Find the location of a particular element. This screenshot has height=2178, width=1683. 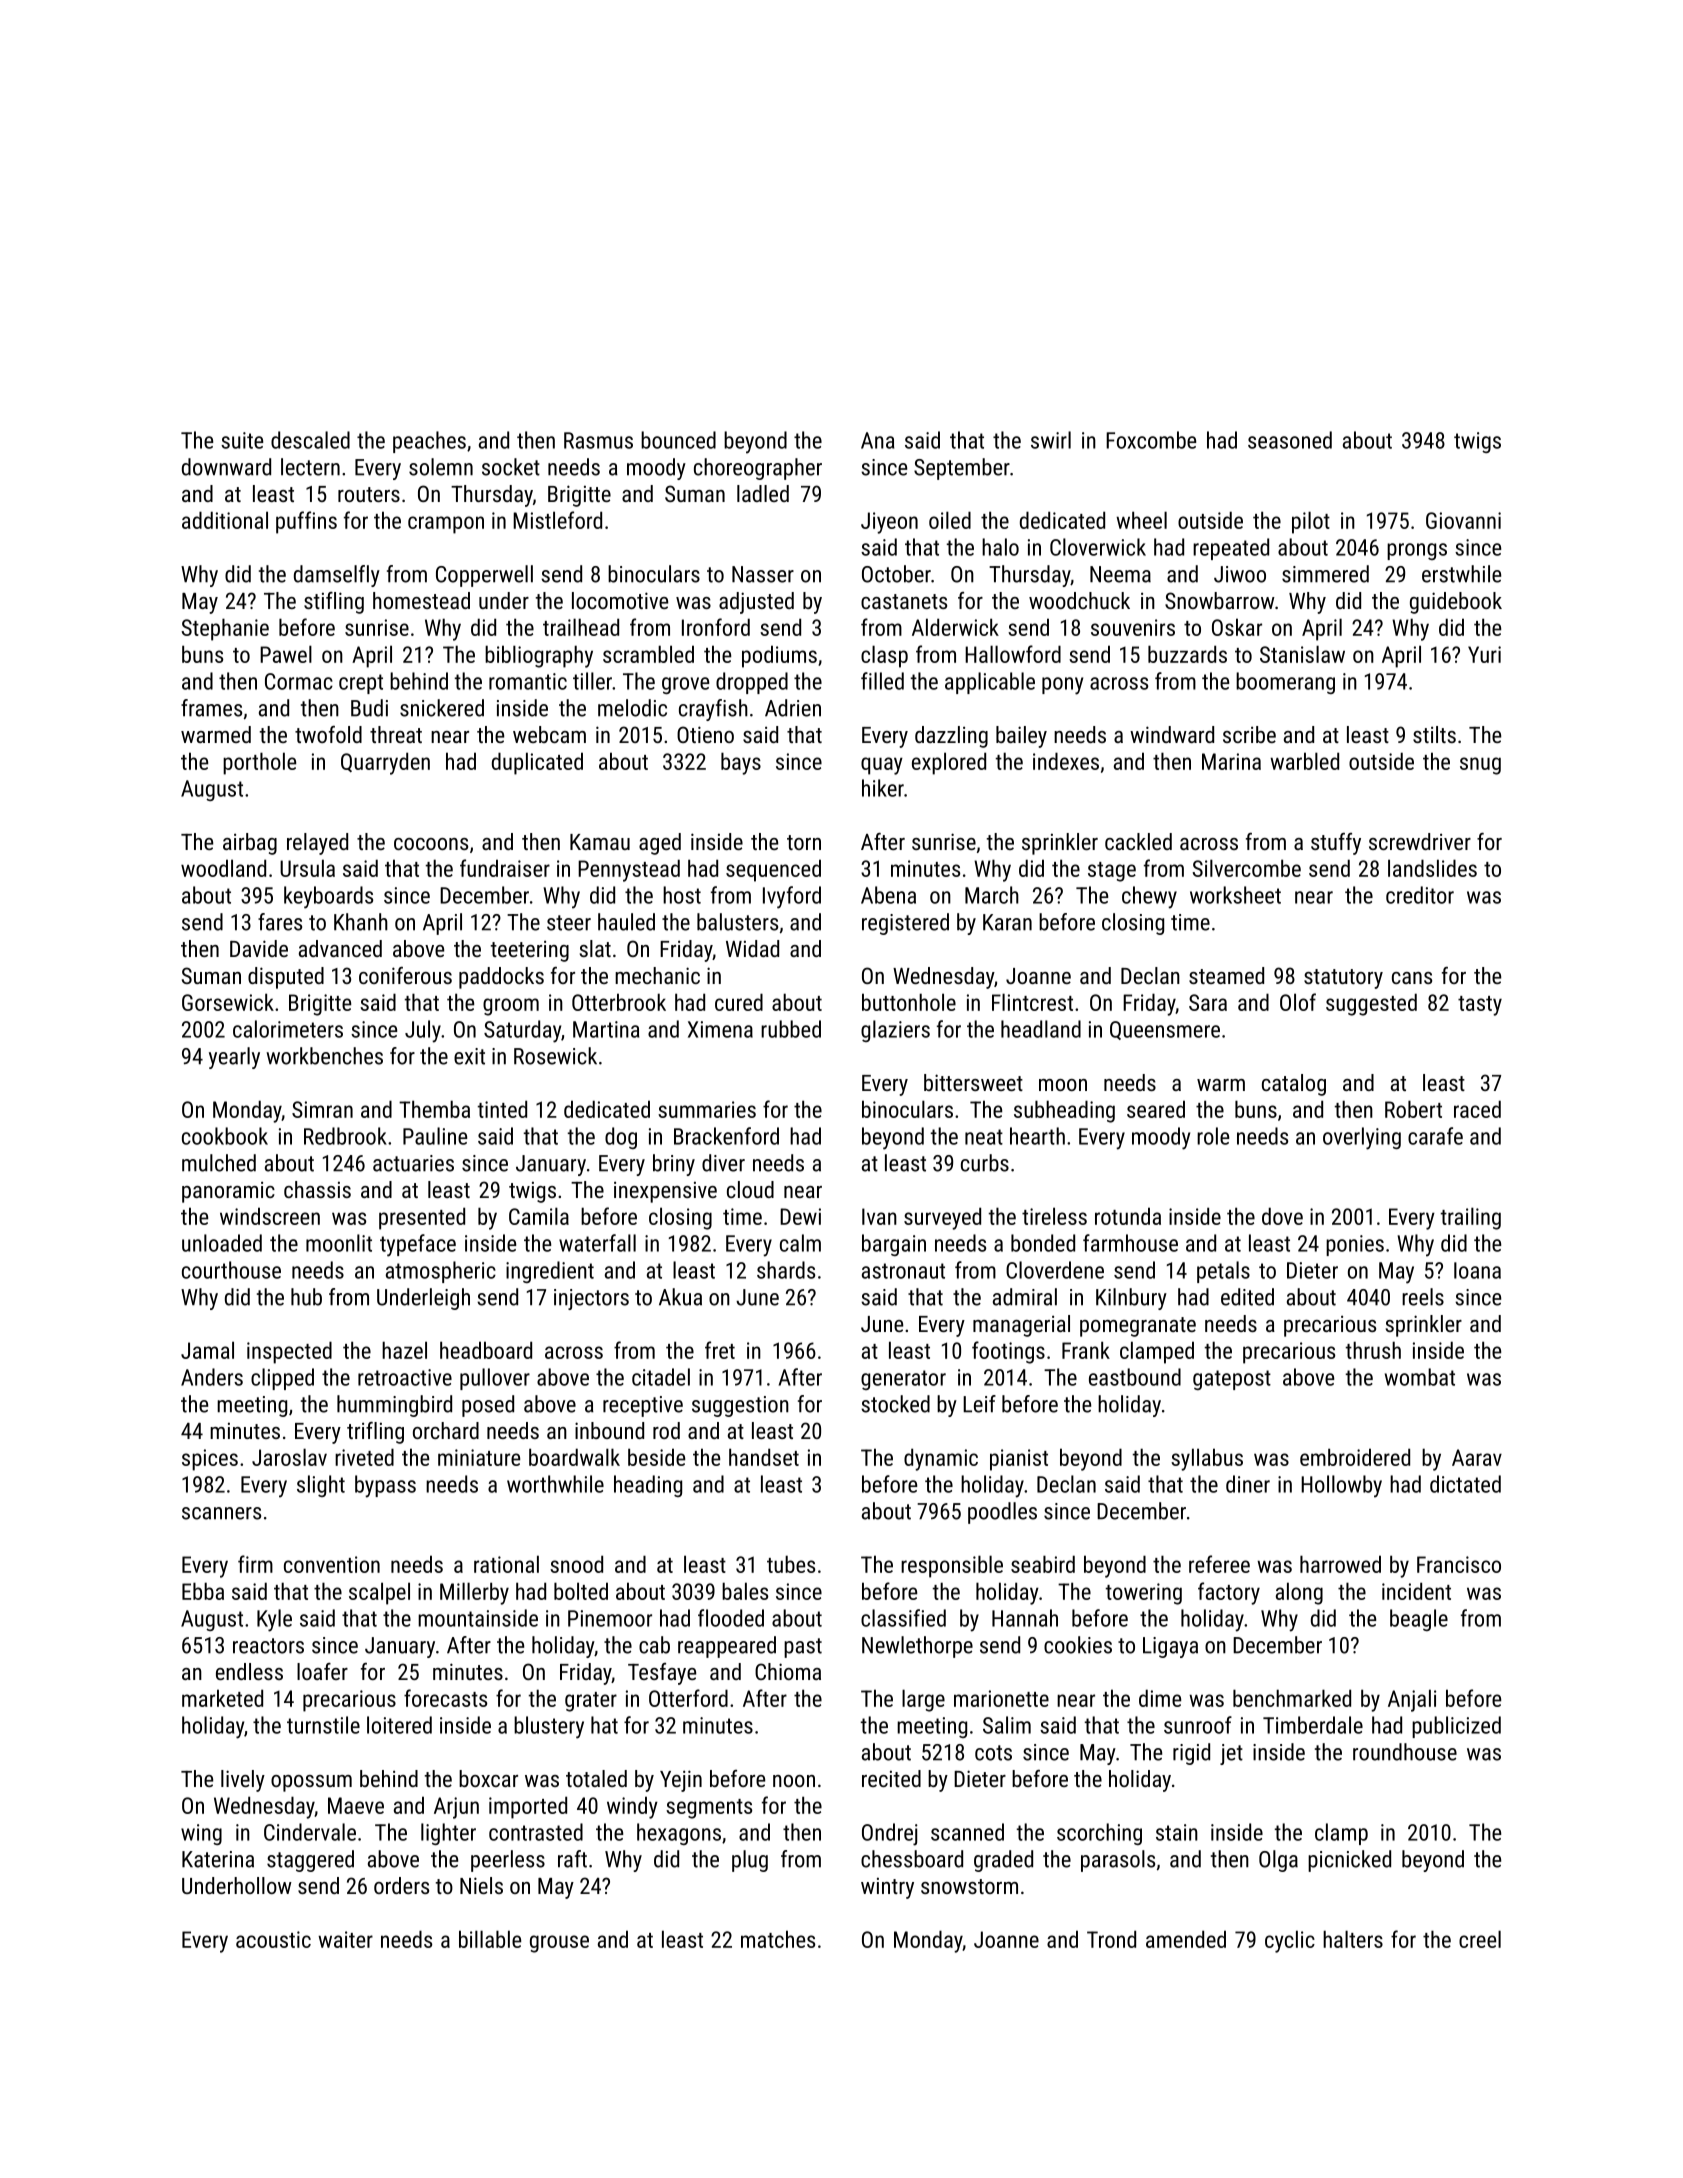

clipped is located at coordinates (282, 1379).
